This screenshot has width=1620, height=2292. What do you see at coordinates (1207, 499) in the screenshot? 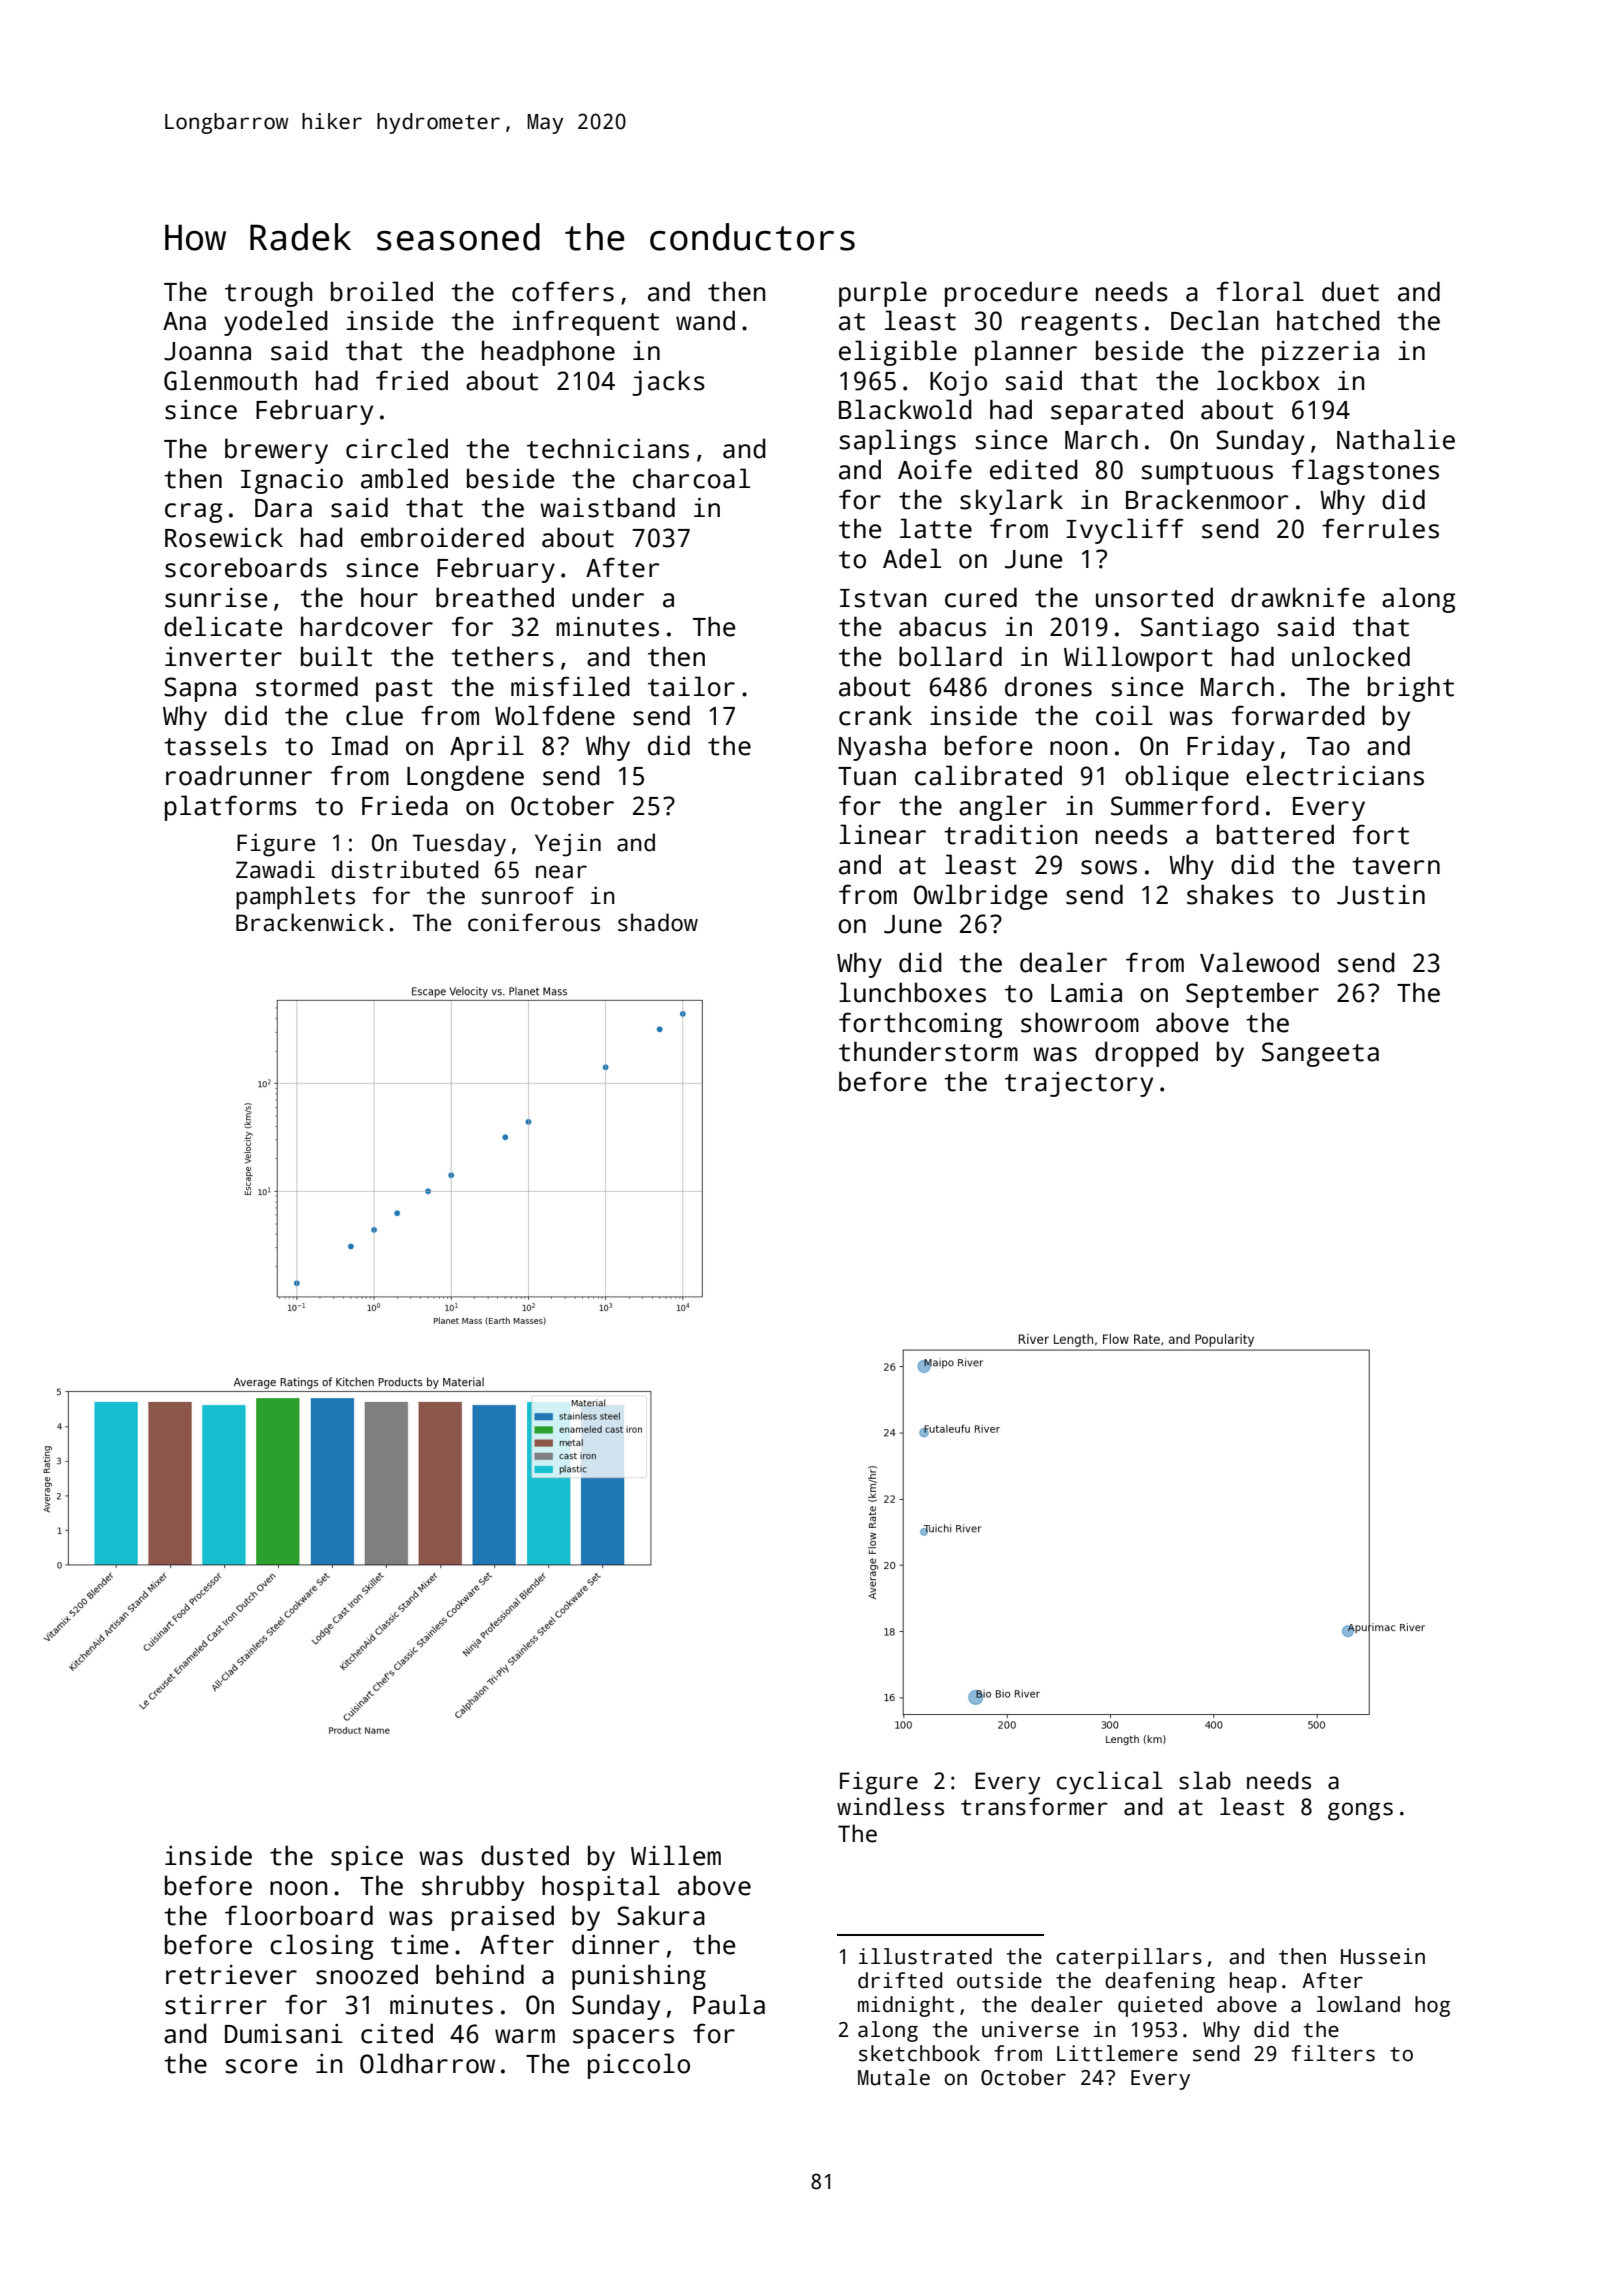
I see `Brackenmoor` at bounding box center [1207, 499].
